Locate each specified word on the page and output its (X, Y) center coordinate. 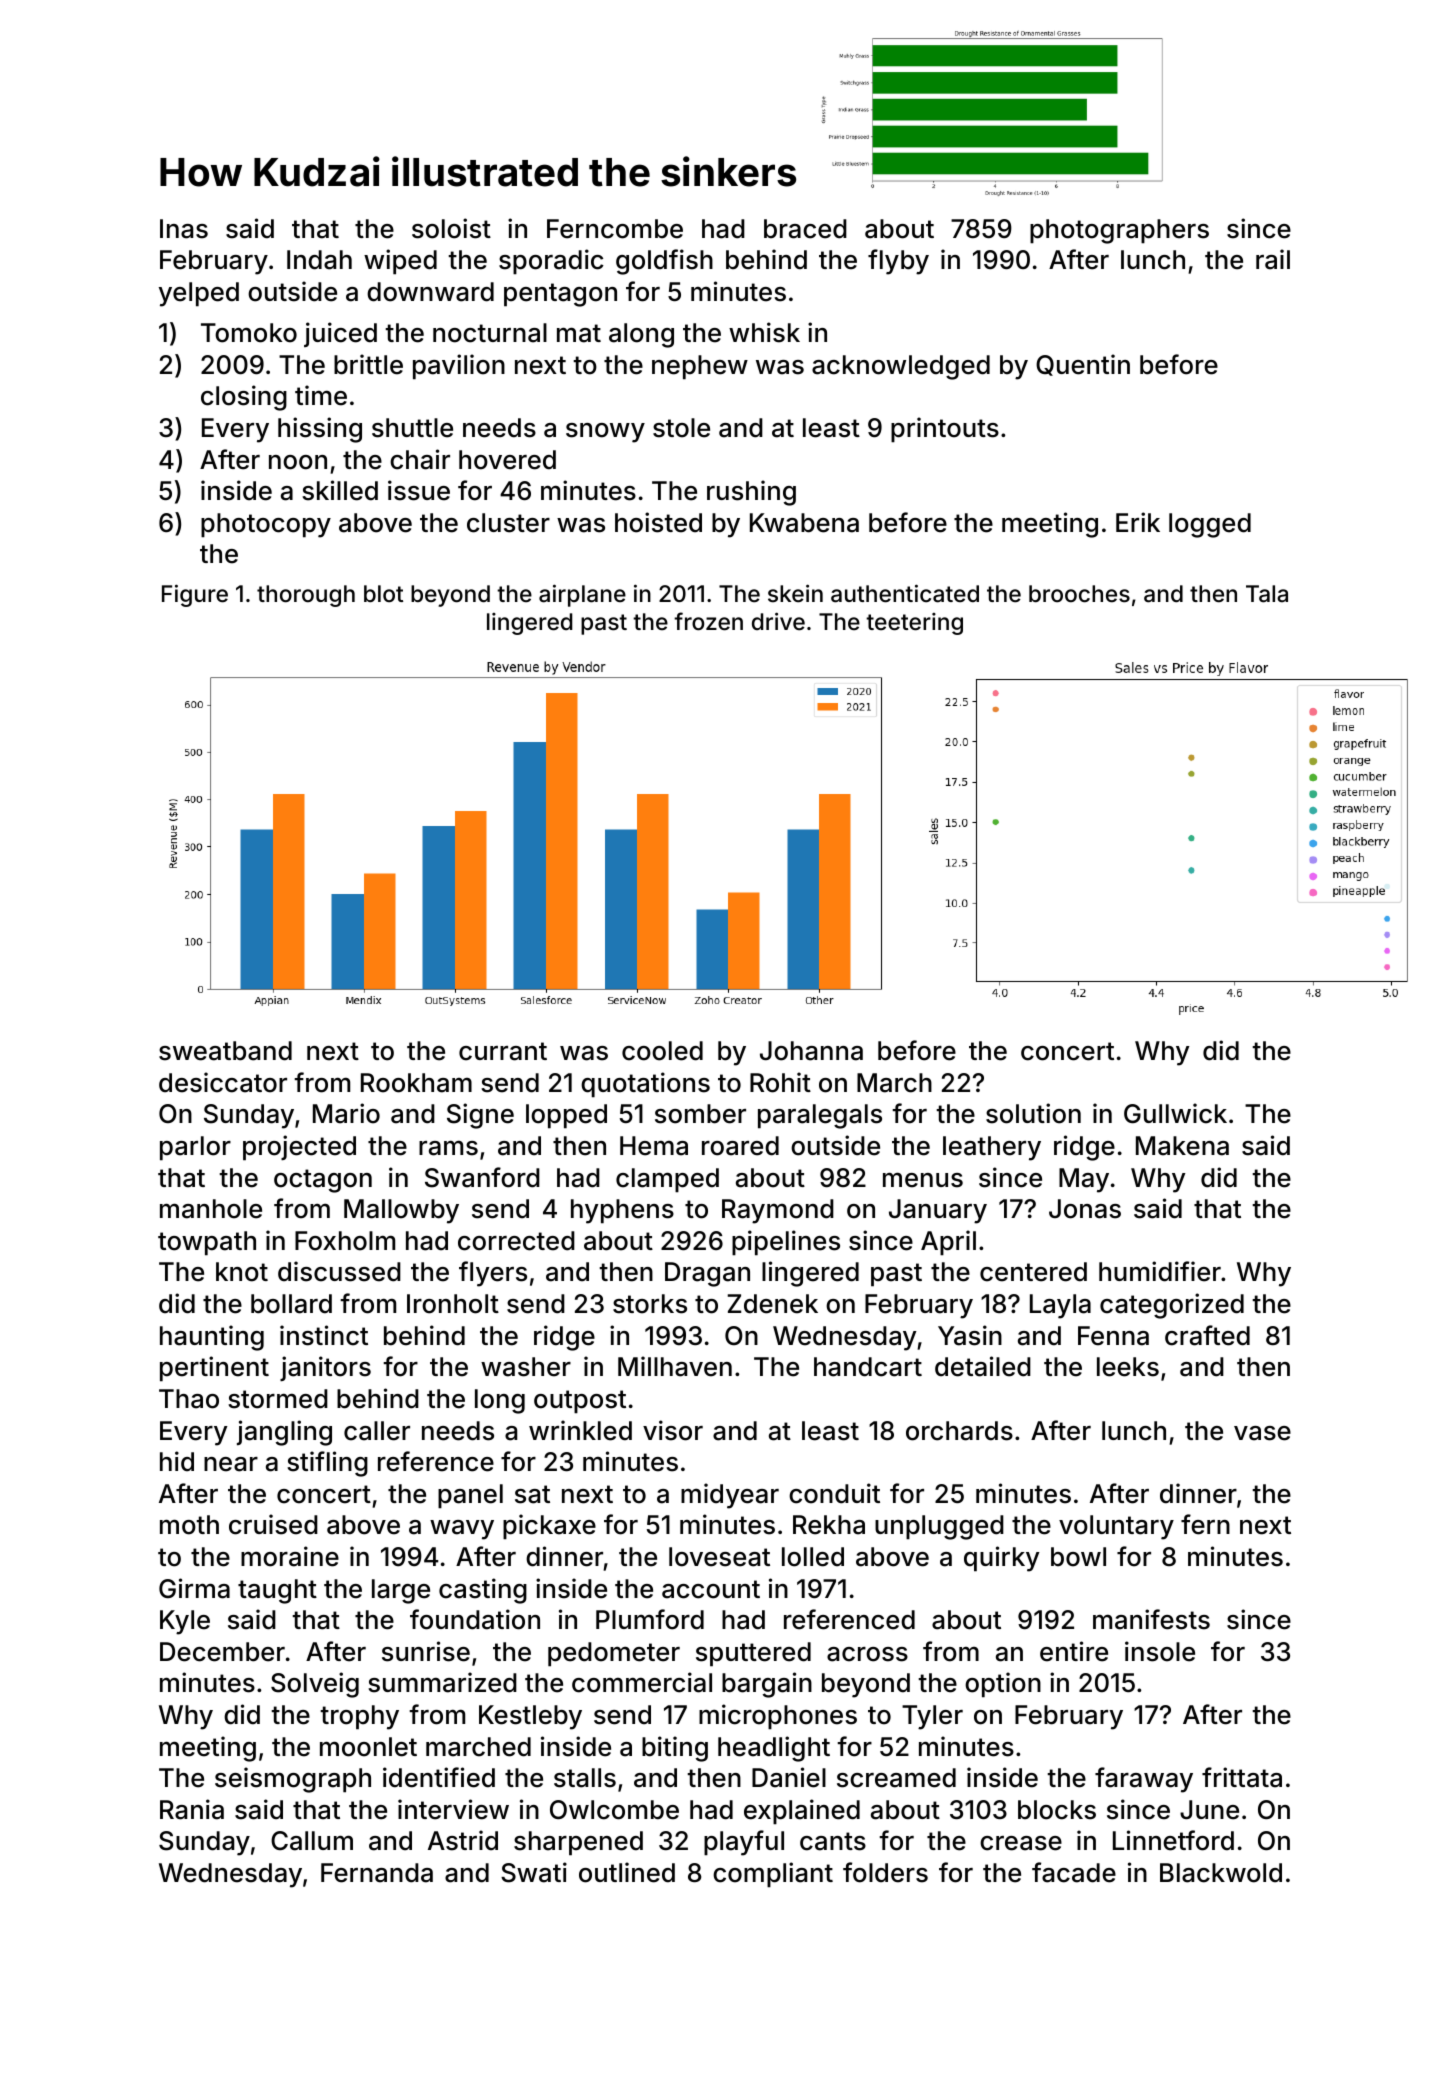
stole (681, 428)
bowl (1078, 1557)
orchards (959, 1431)
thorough (306, 596)
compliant (773, 1875)
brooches (1079, 594)
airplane (582, 595)
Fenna (1113, 1336)
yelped (199, 294)
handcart (868, 1367)
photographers (1119, 231)
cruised (273, 1524)
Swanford (482, 1177)
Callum (312, 1841)
